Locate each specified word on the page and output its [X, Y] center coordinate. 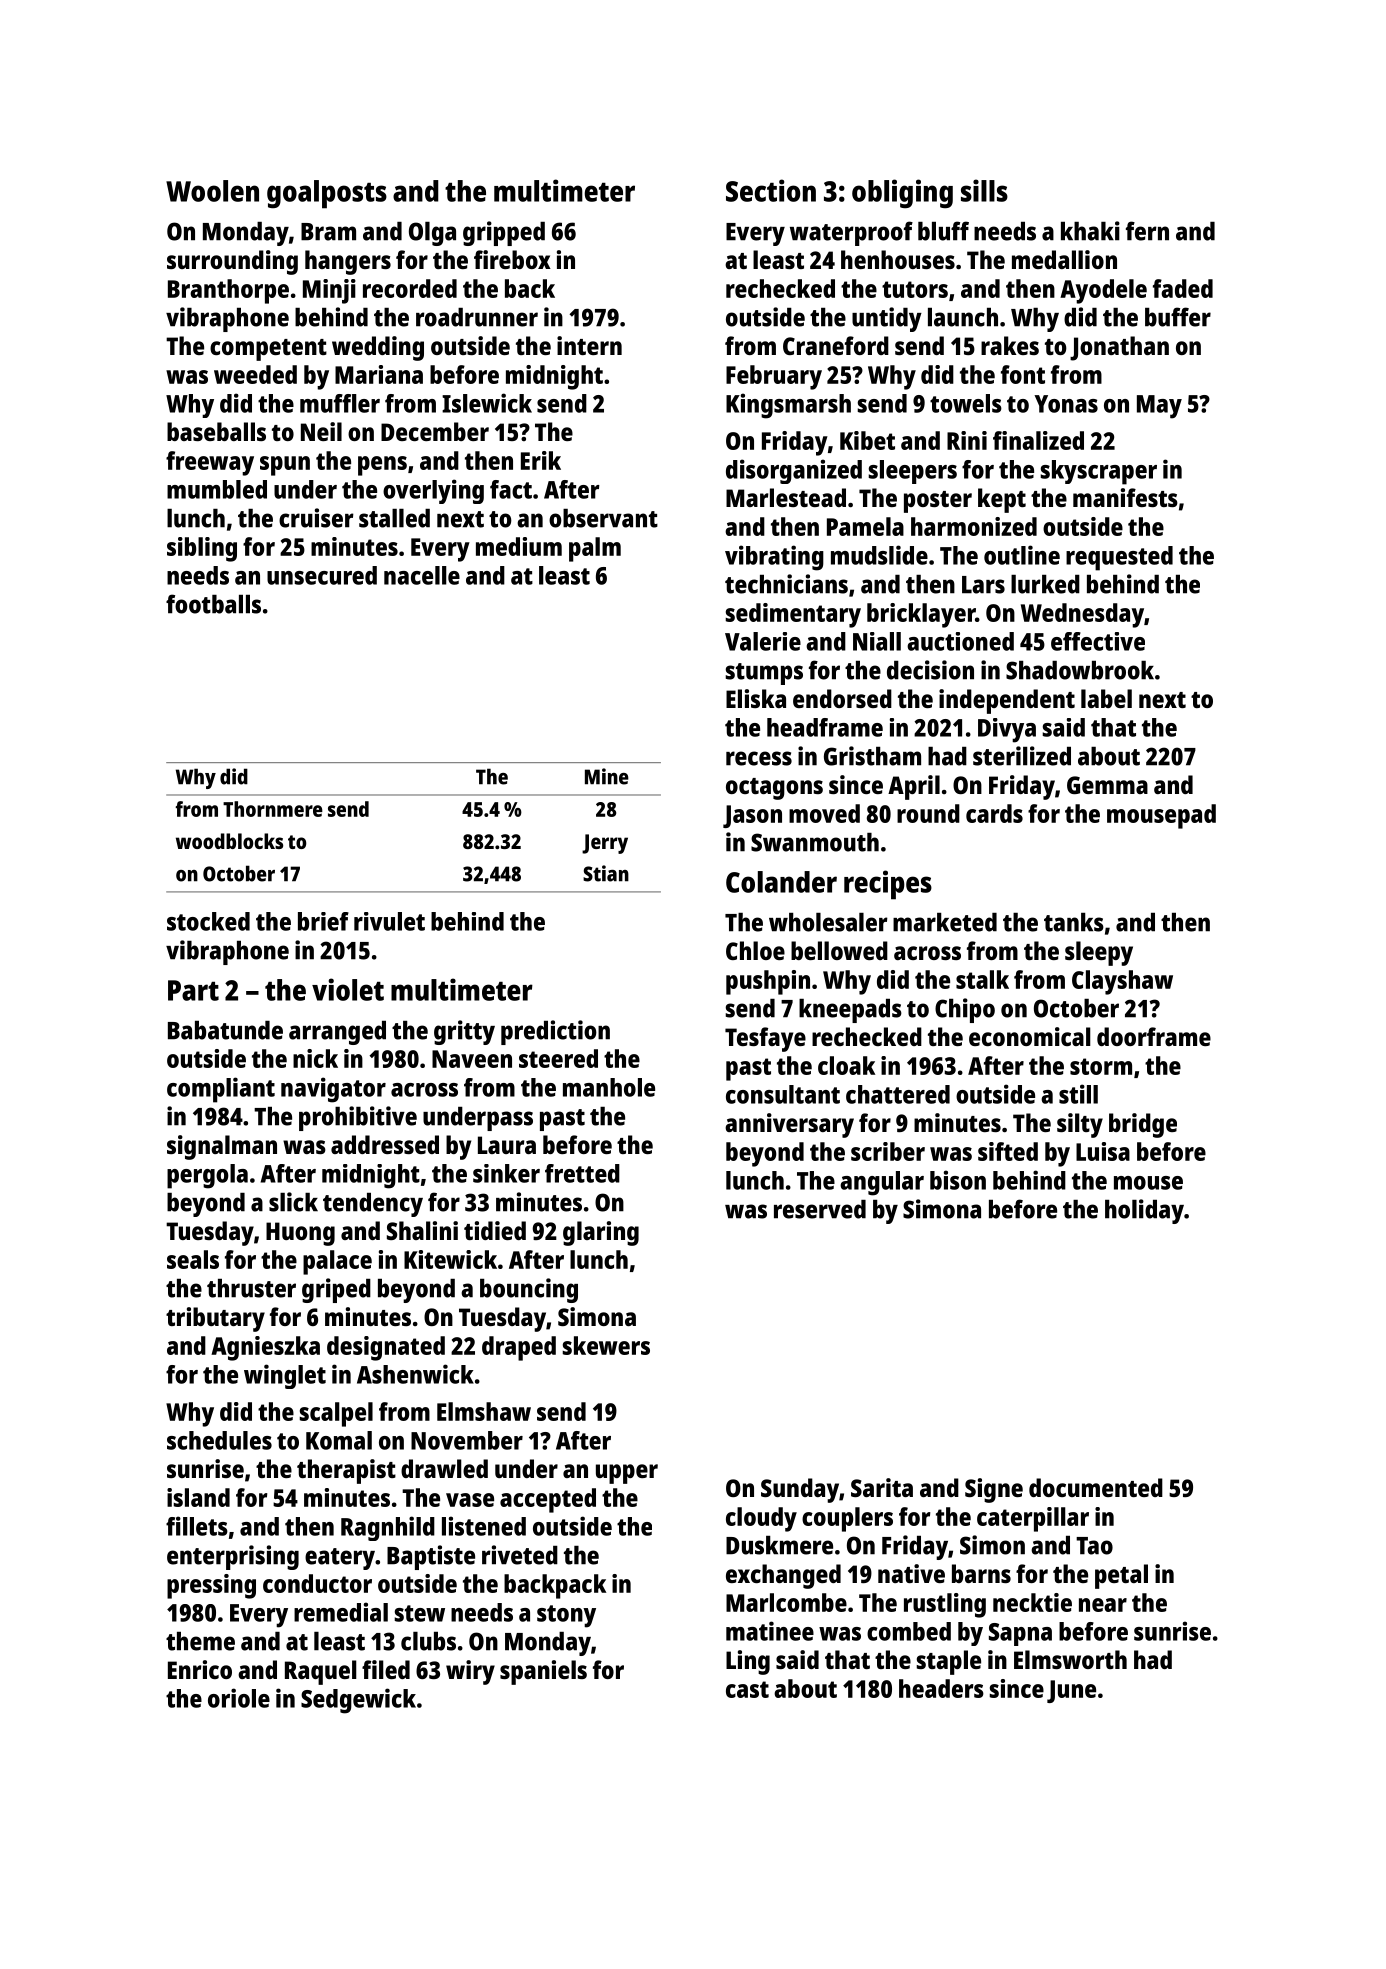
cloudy [761, 1519]
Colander [781, 882]
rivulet [389, 921]
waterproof [851, 233]
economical [1030, 1036]
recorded [410, 288]
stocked [208, 921]
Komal [339, 1440]
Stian [606, 873]
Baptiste [431, 1557]
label [1106, 698]
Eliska [756, 698]
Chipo [965, 1010]
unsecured [322, 575]
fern [1147, 231]
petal [1121, 1576]
